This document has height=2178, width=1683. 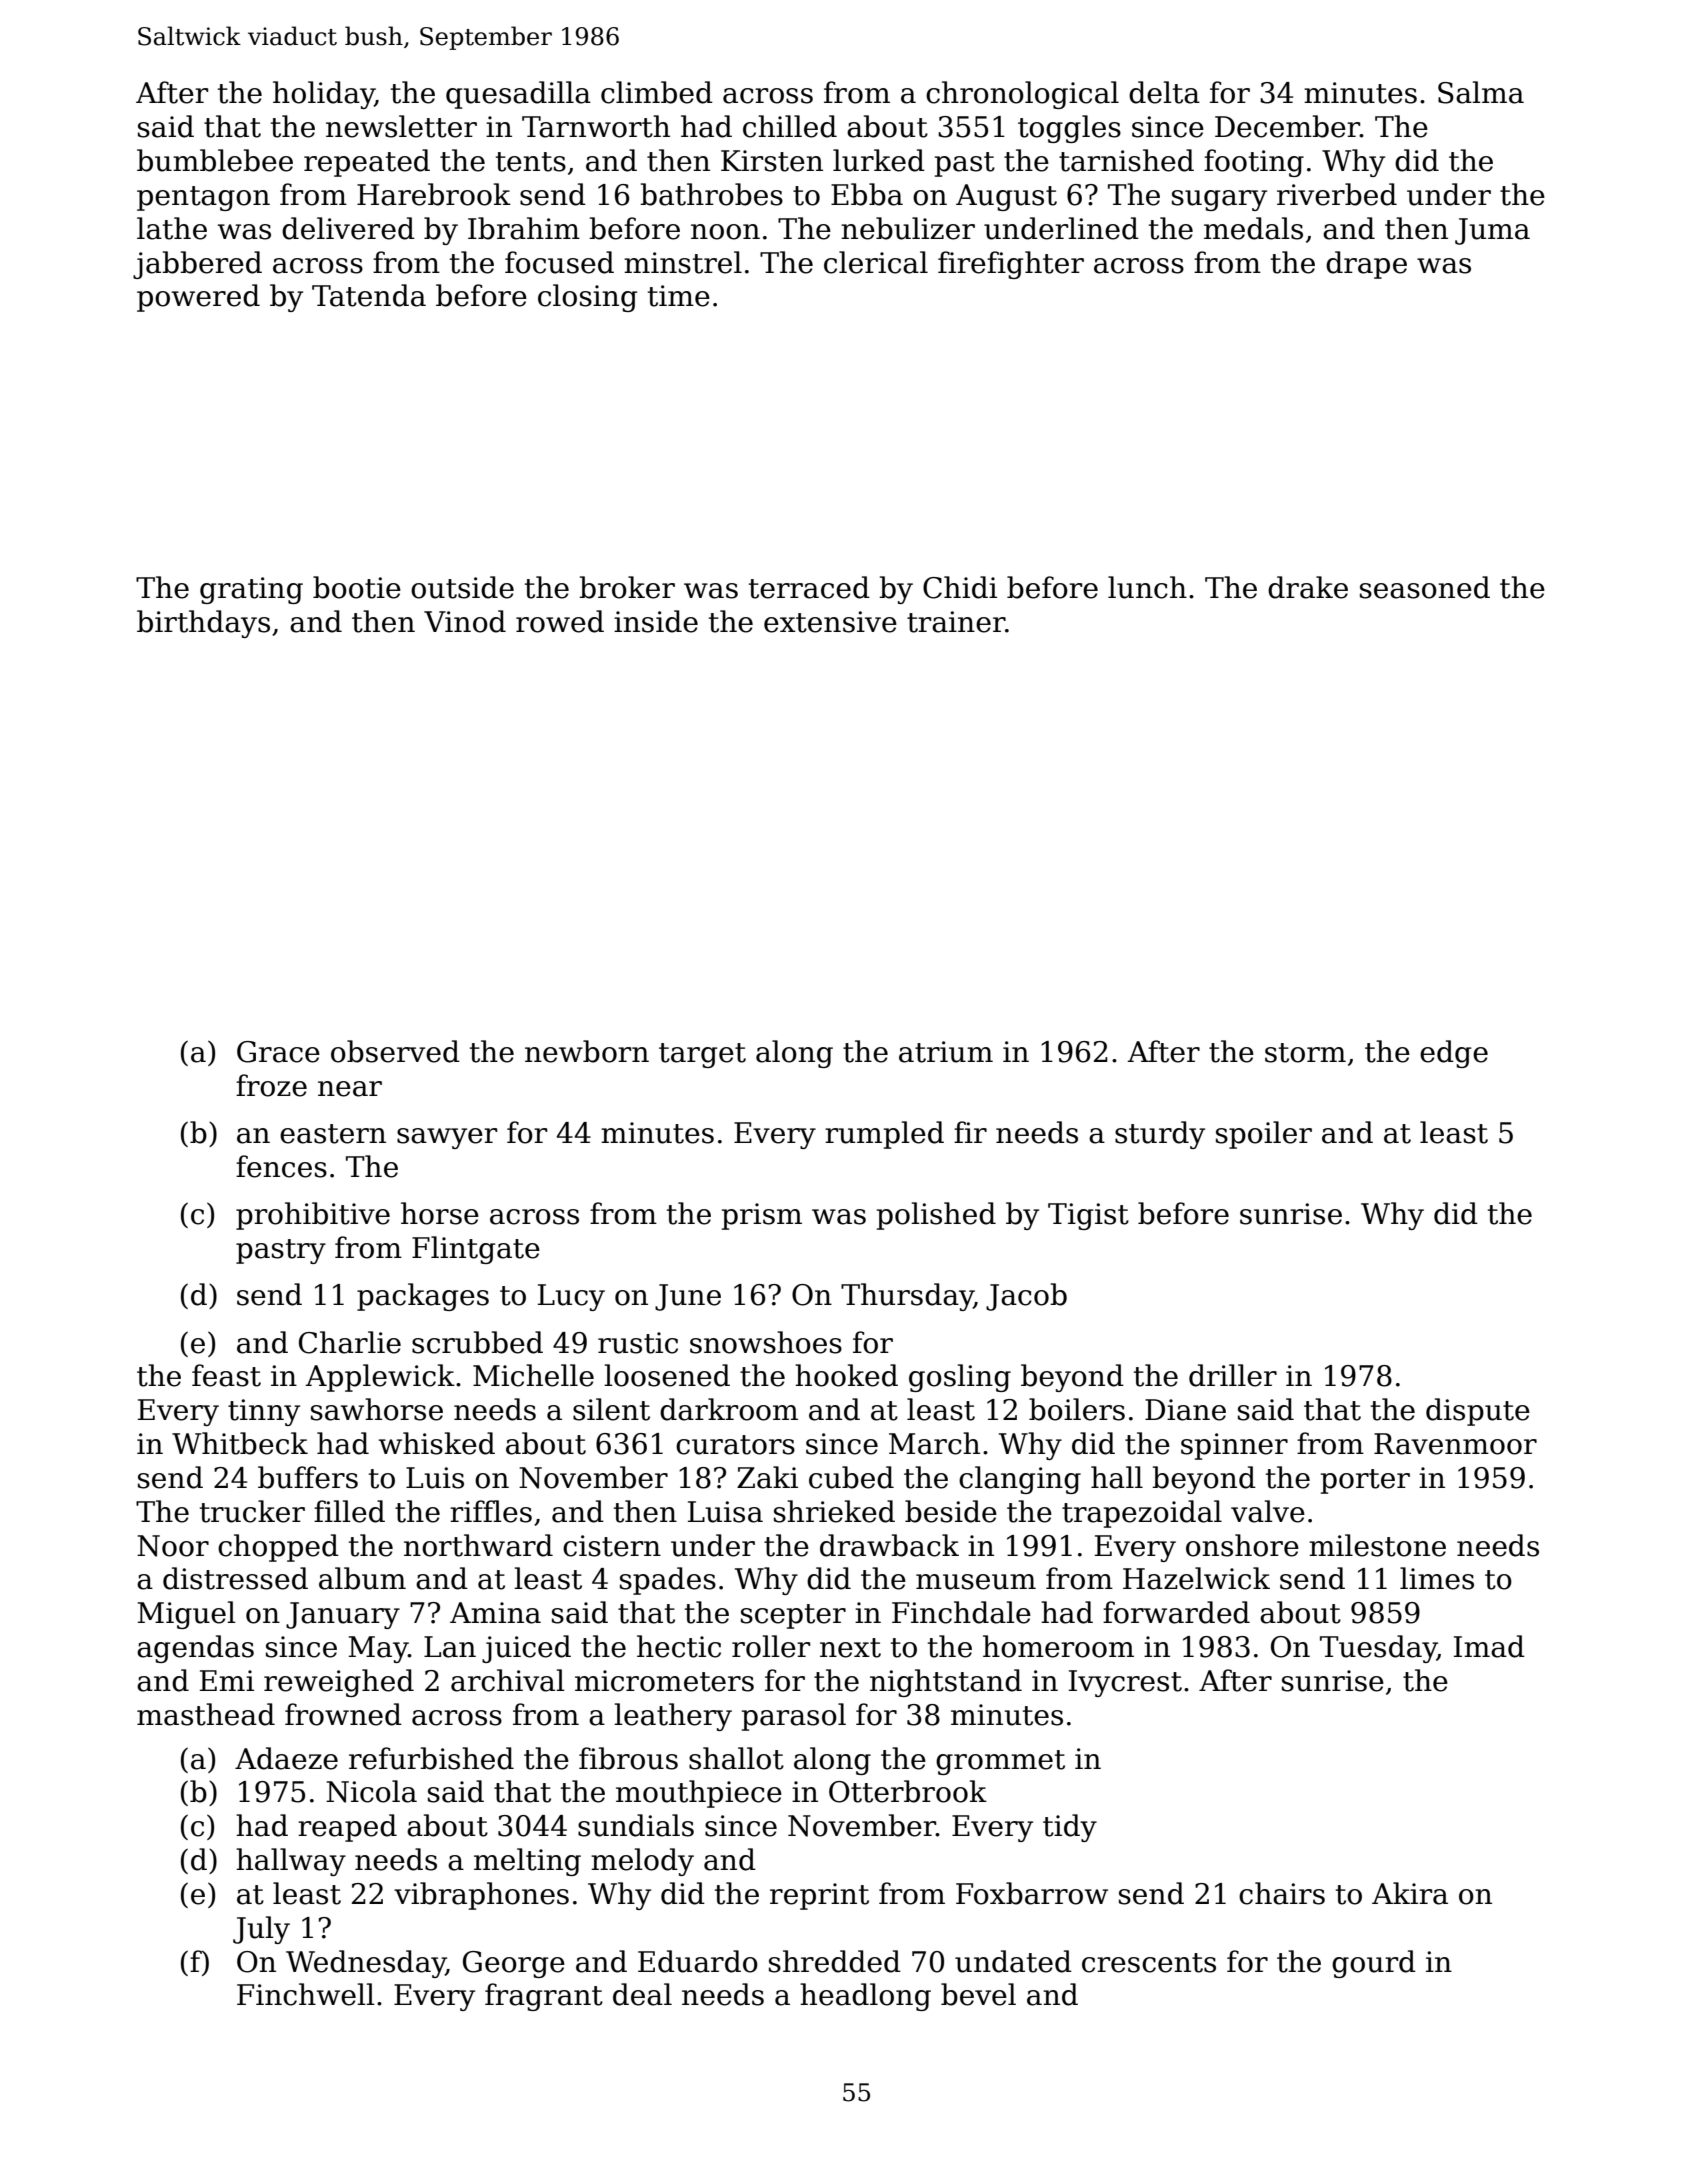 What do you see at coordinates (702, 1055) in the document?
I see `target` at bounding box center [702, 1055].
